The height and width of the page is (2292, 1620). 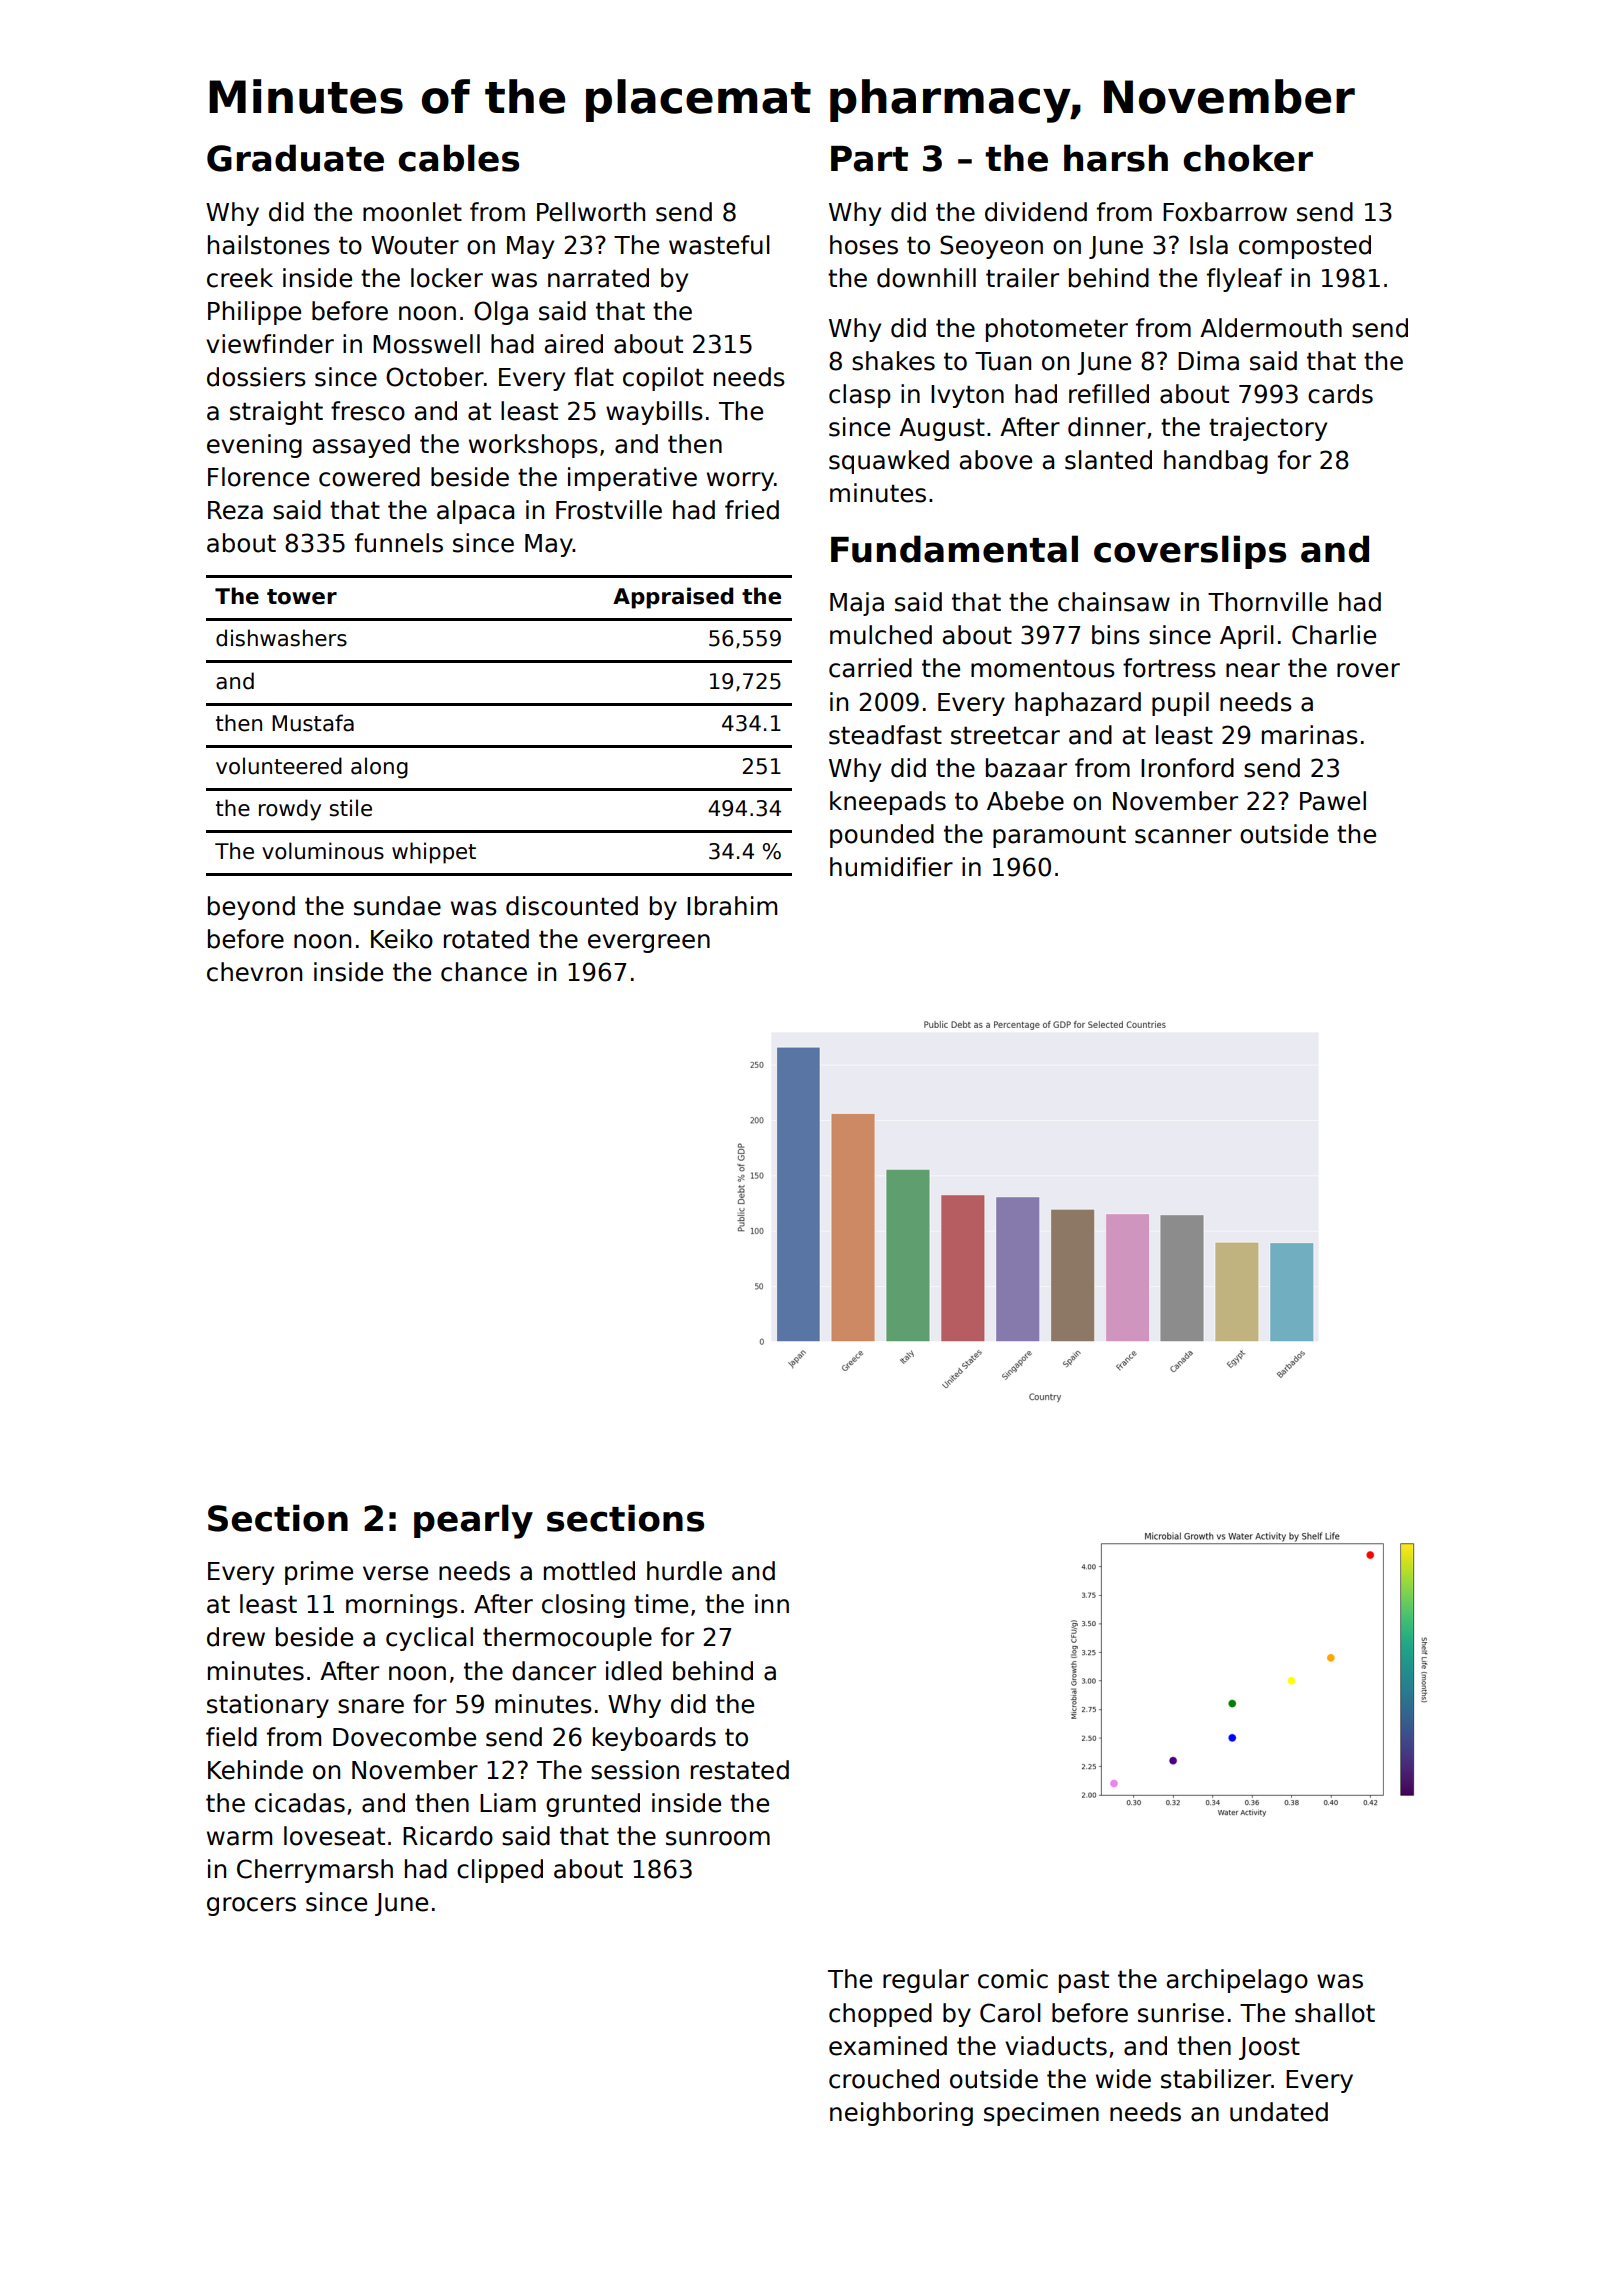 What do you see at coordinates (1333, 801) in the page?
I see `Pawel` at bounding box center [1333, 801].
